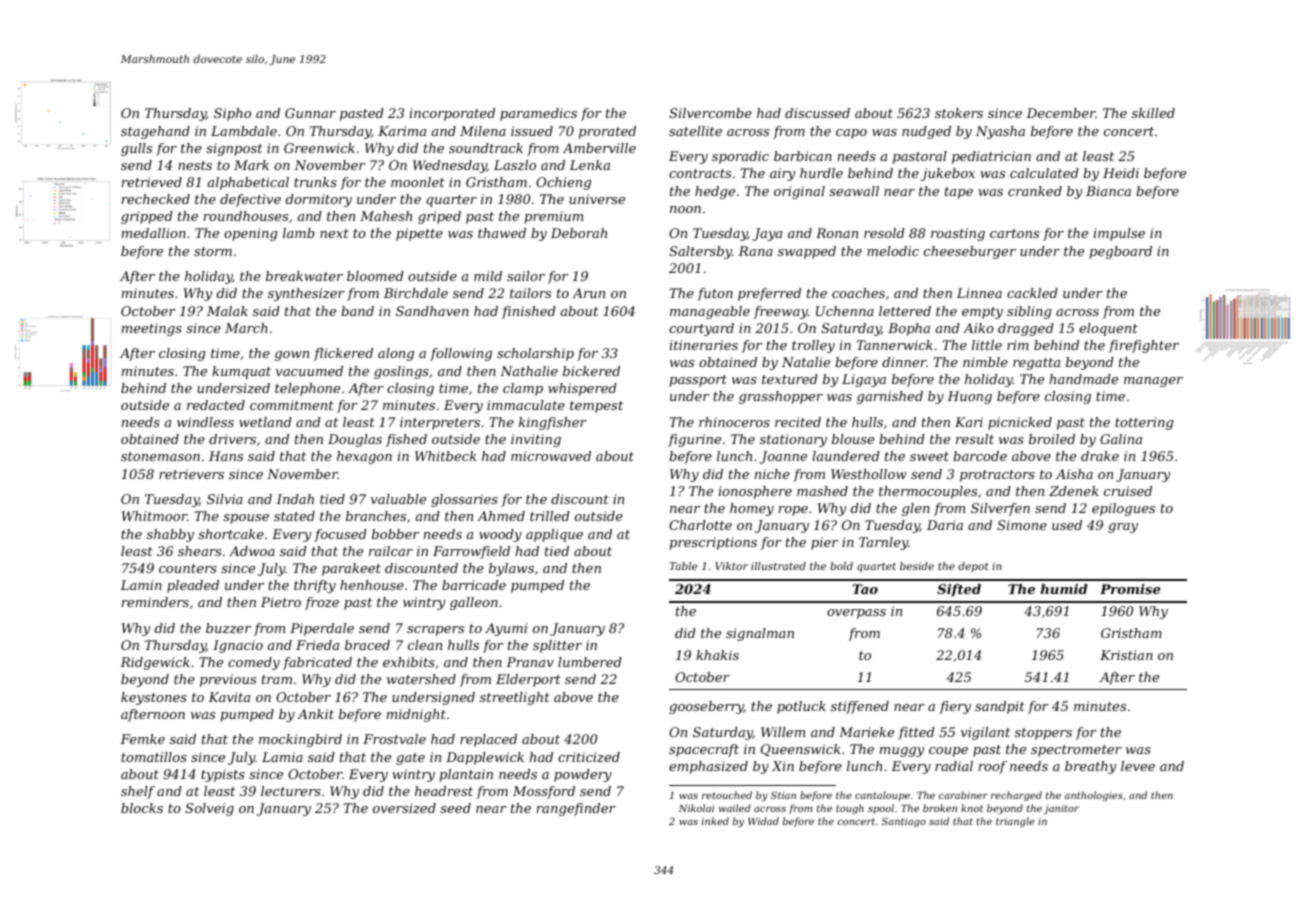 The width and height of the image is (1308, 924). I want to click on Viktor, so click(731, 566).
